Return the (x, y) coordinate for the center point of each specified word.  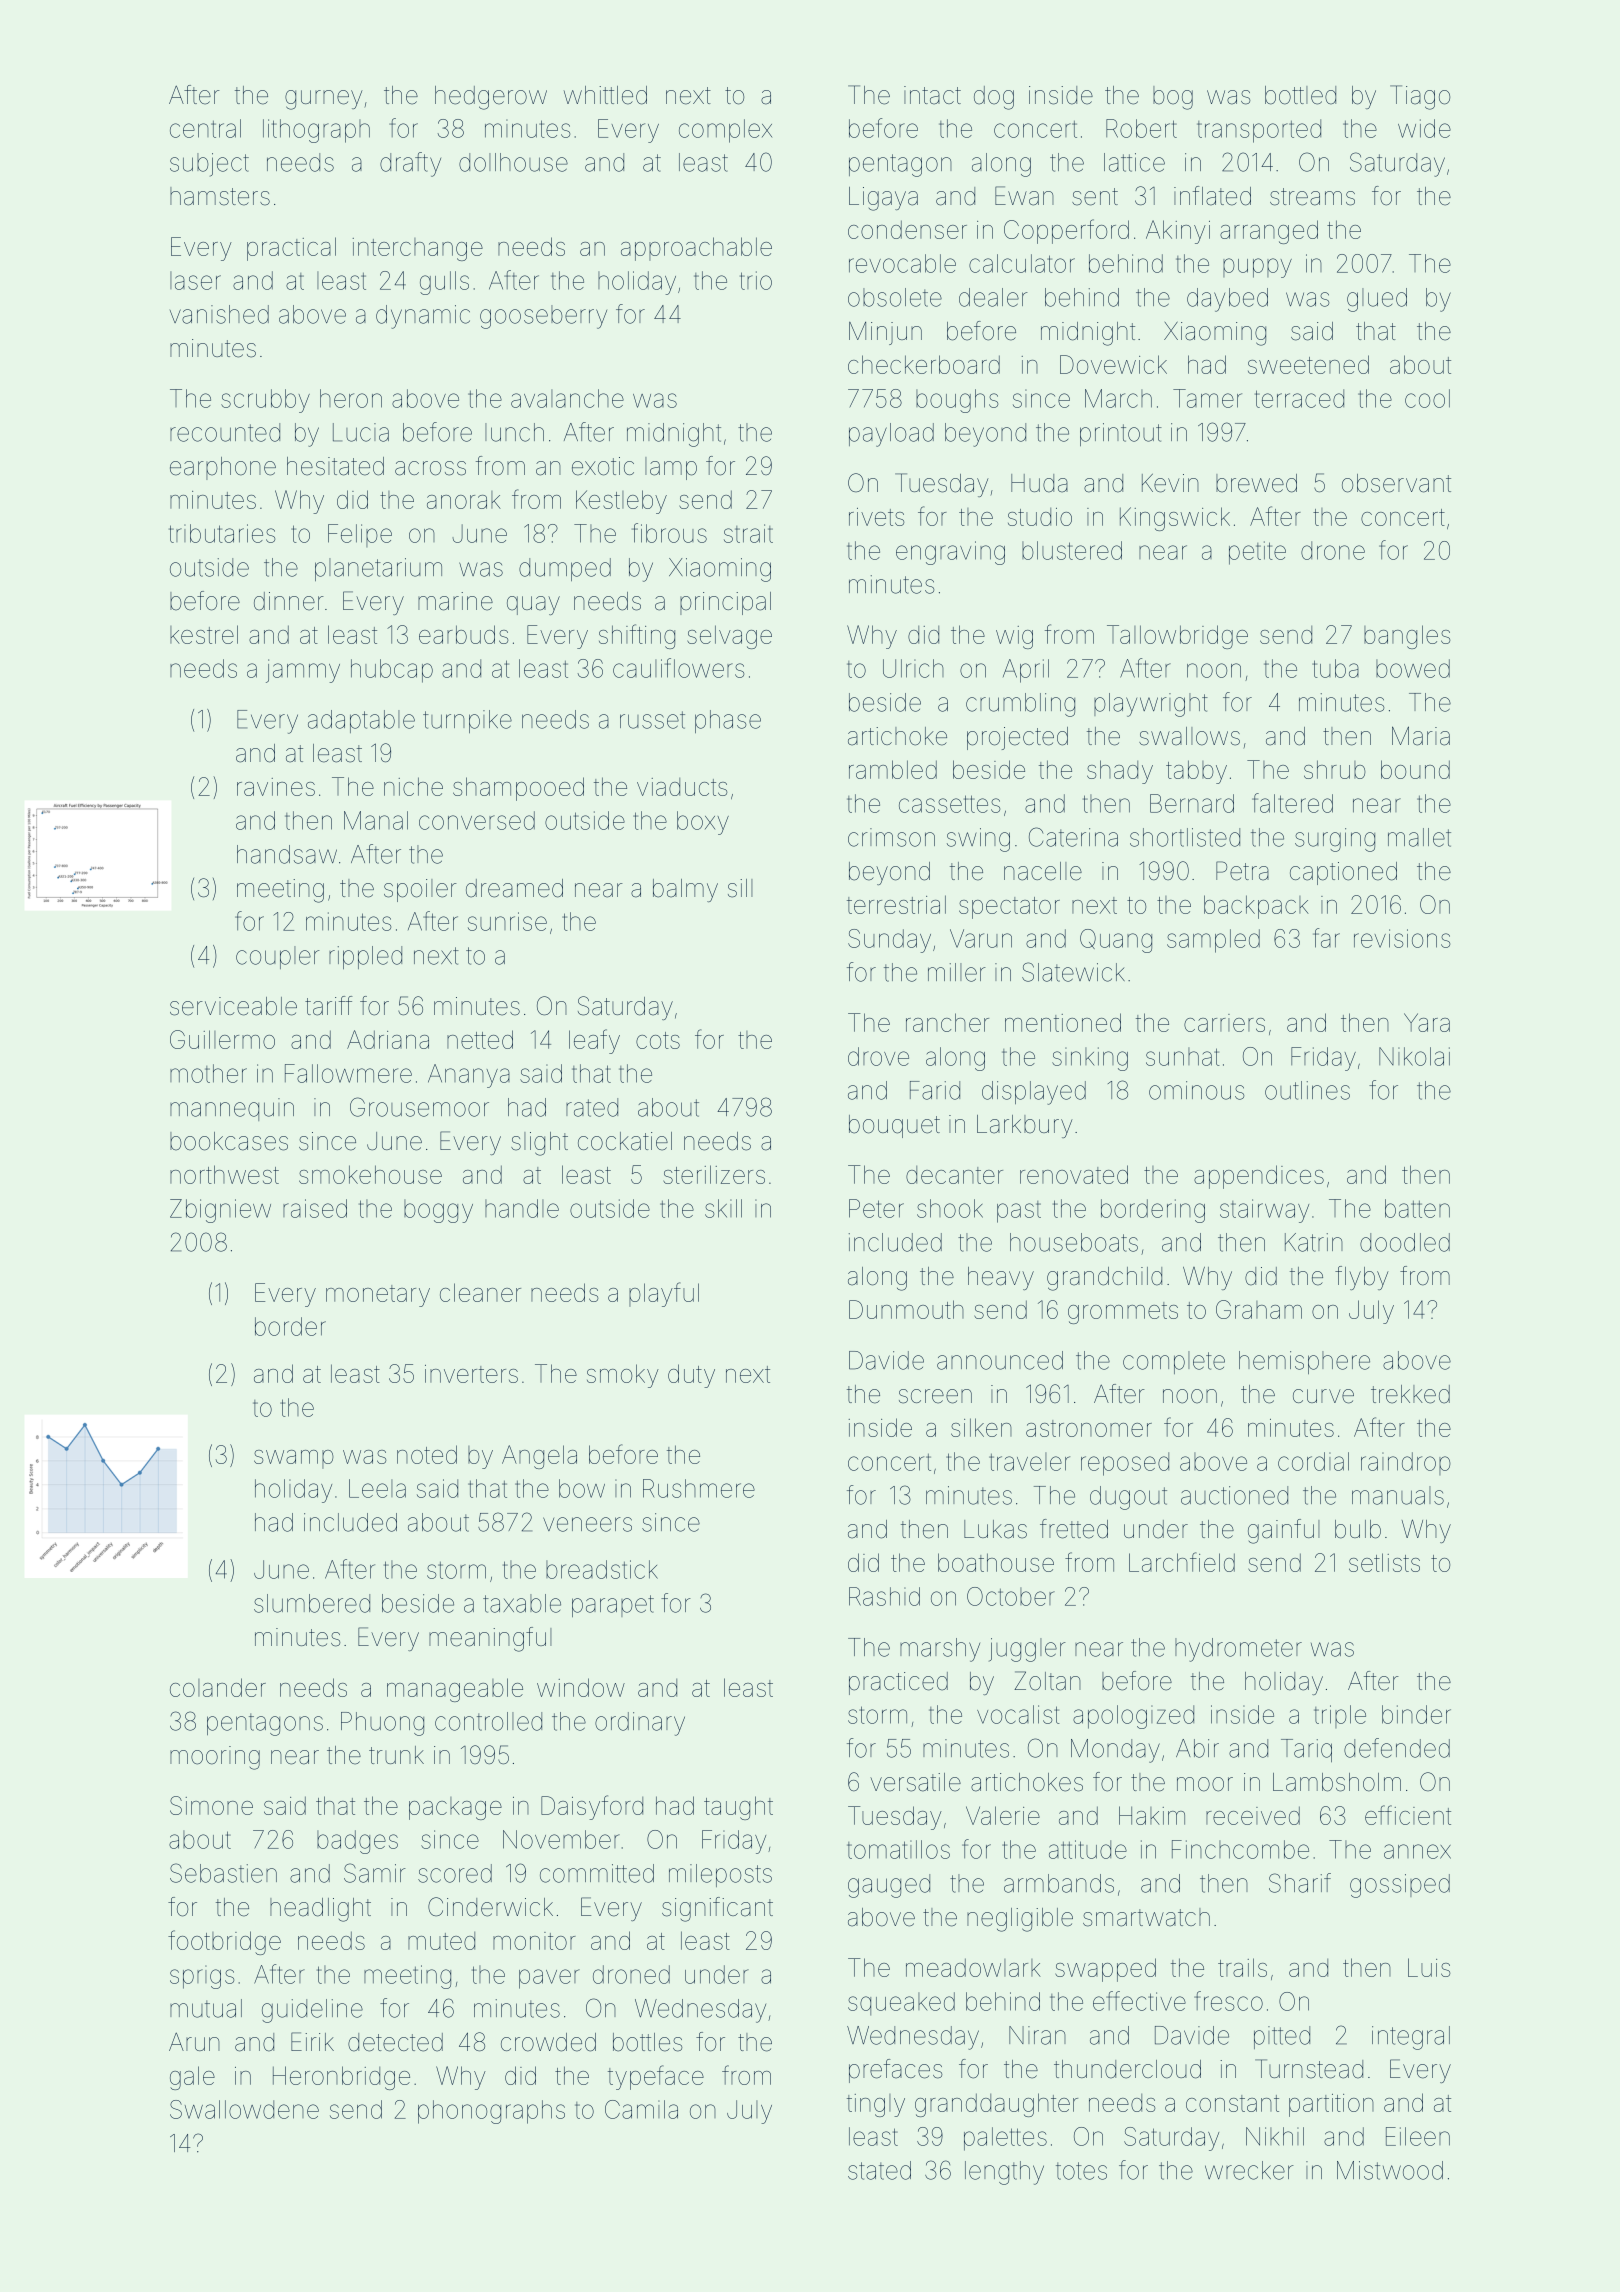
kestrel (204, 634)
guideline (312, 2011)
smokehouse (370, 1174)
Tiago (1420, 97)
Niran (1037, 2035)
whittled (605, 95)
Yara (1427, 1022)
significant (717, 1909)
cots (658, 1040)
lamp (671, 468)
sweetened (1308, 364)
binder (1416, 1714)
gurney (323, 100)
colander (218, 1687)
